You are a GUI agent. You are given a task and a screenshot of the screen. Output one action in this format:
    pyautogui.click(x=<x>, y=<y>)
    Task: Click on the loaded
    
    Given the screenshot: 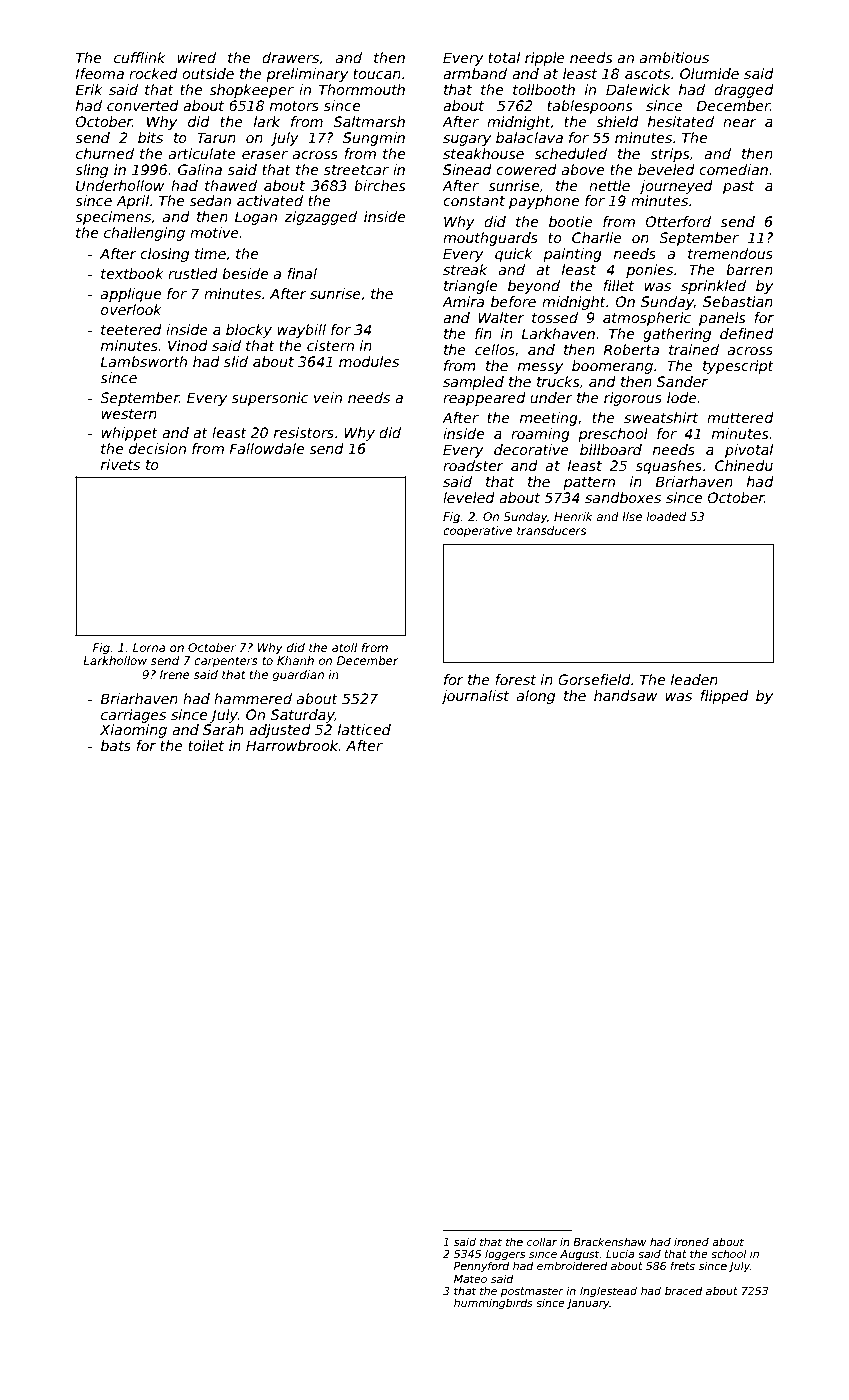 What is the action you would take?
    pyautogui.click(x=666, y=516)
